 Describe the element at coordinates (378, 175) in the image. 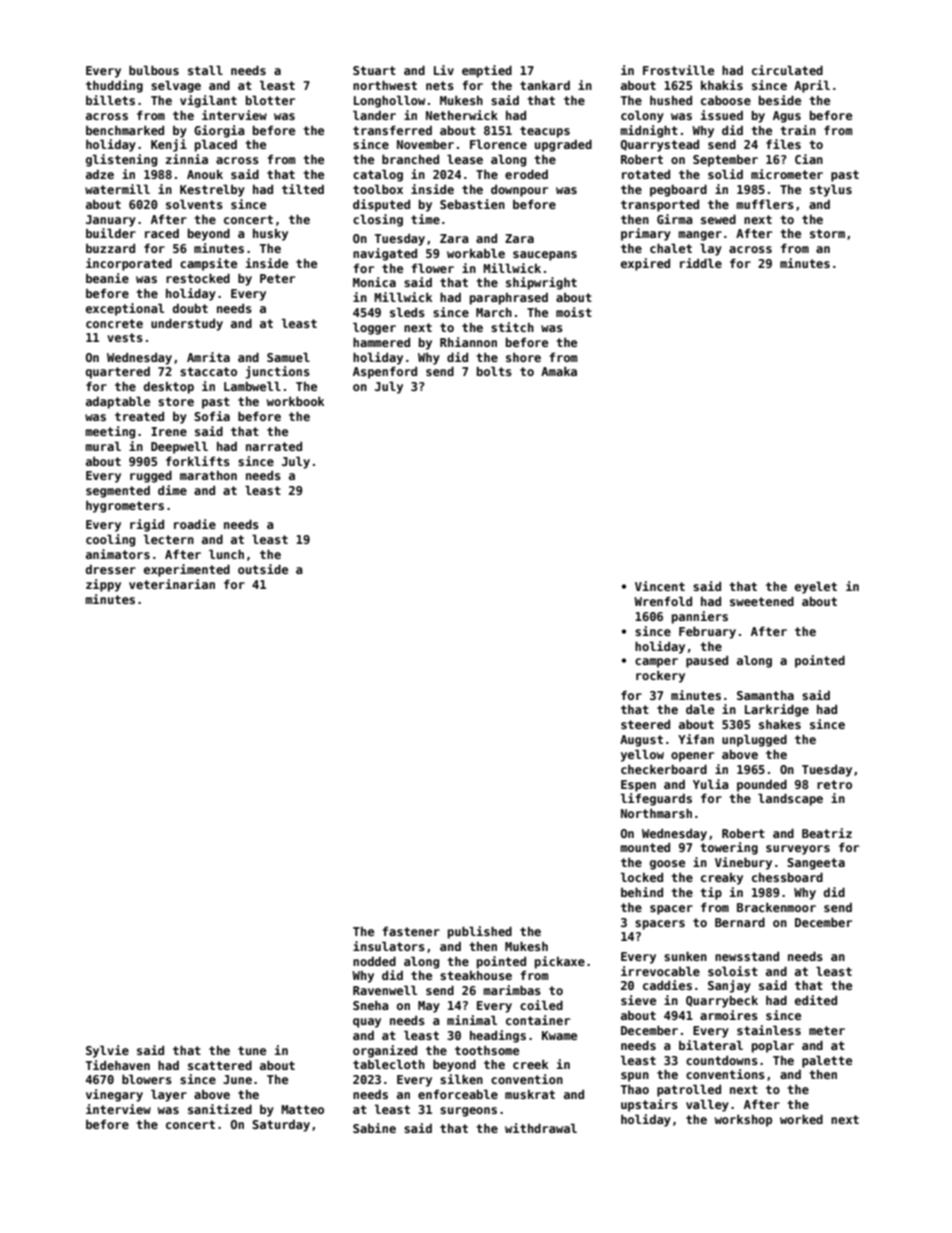

I see `catalog` at that location.
